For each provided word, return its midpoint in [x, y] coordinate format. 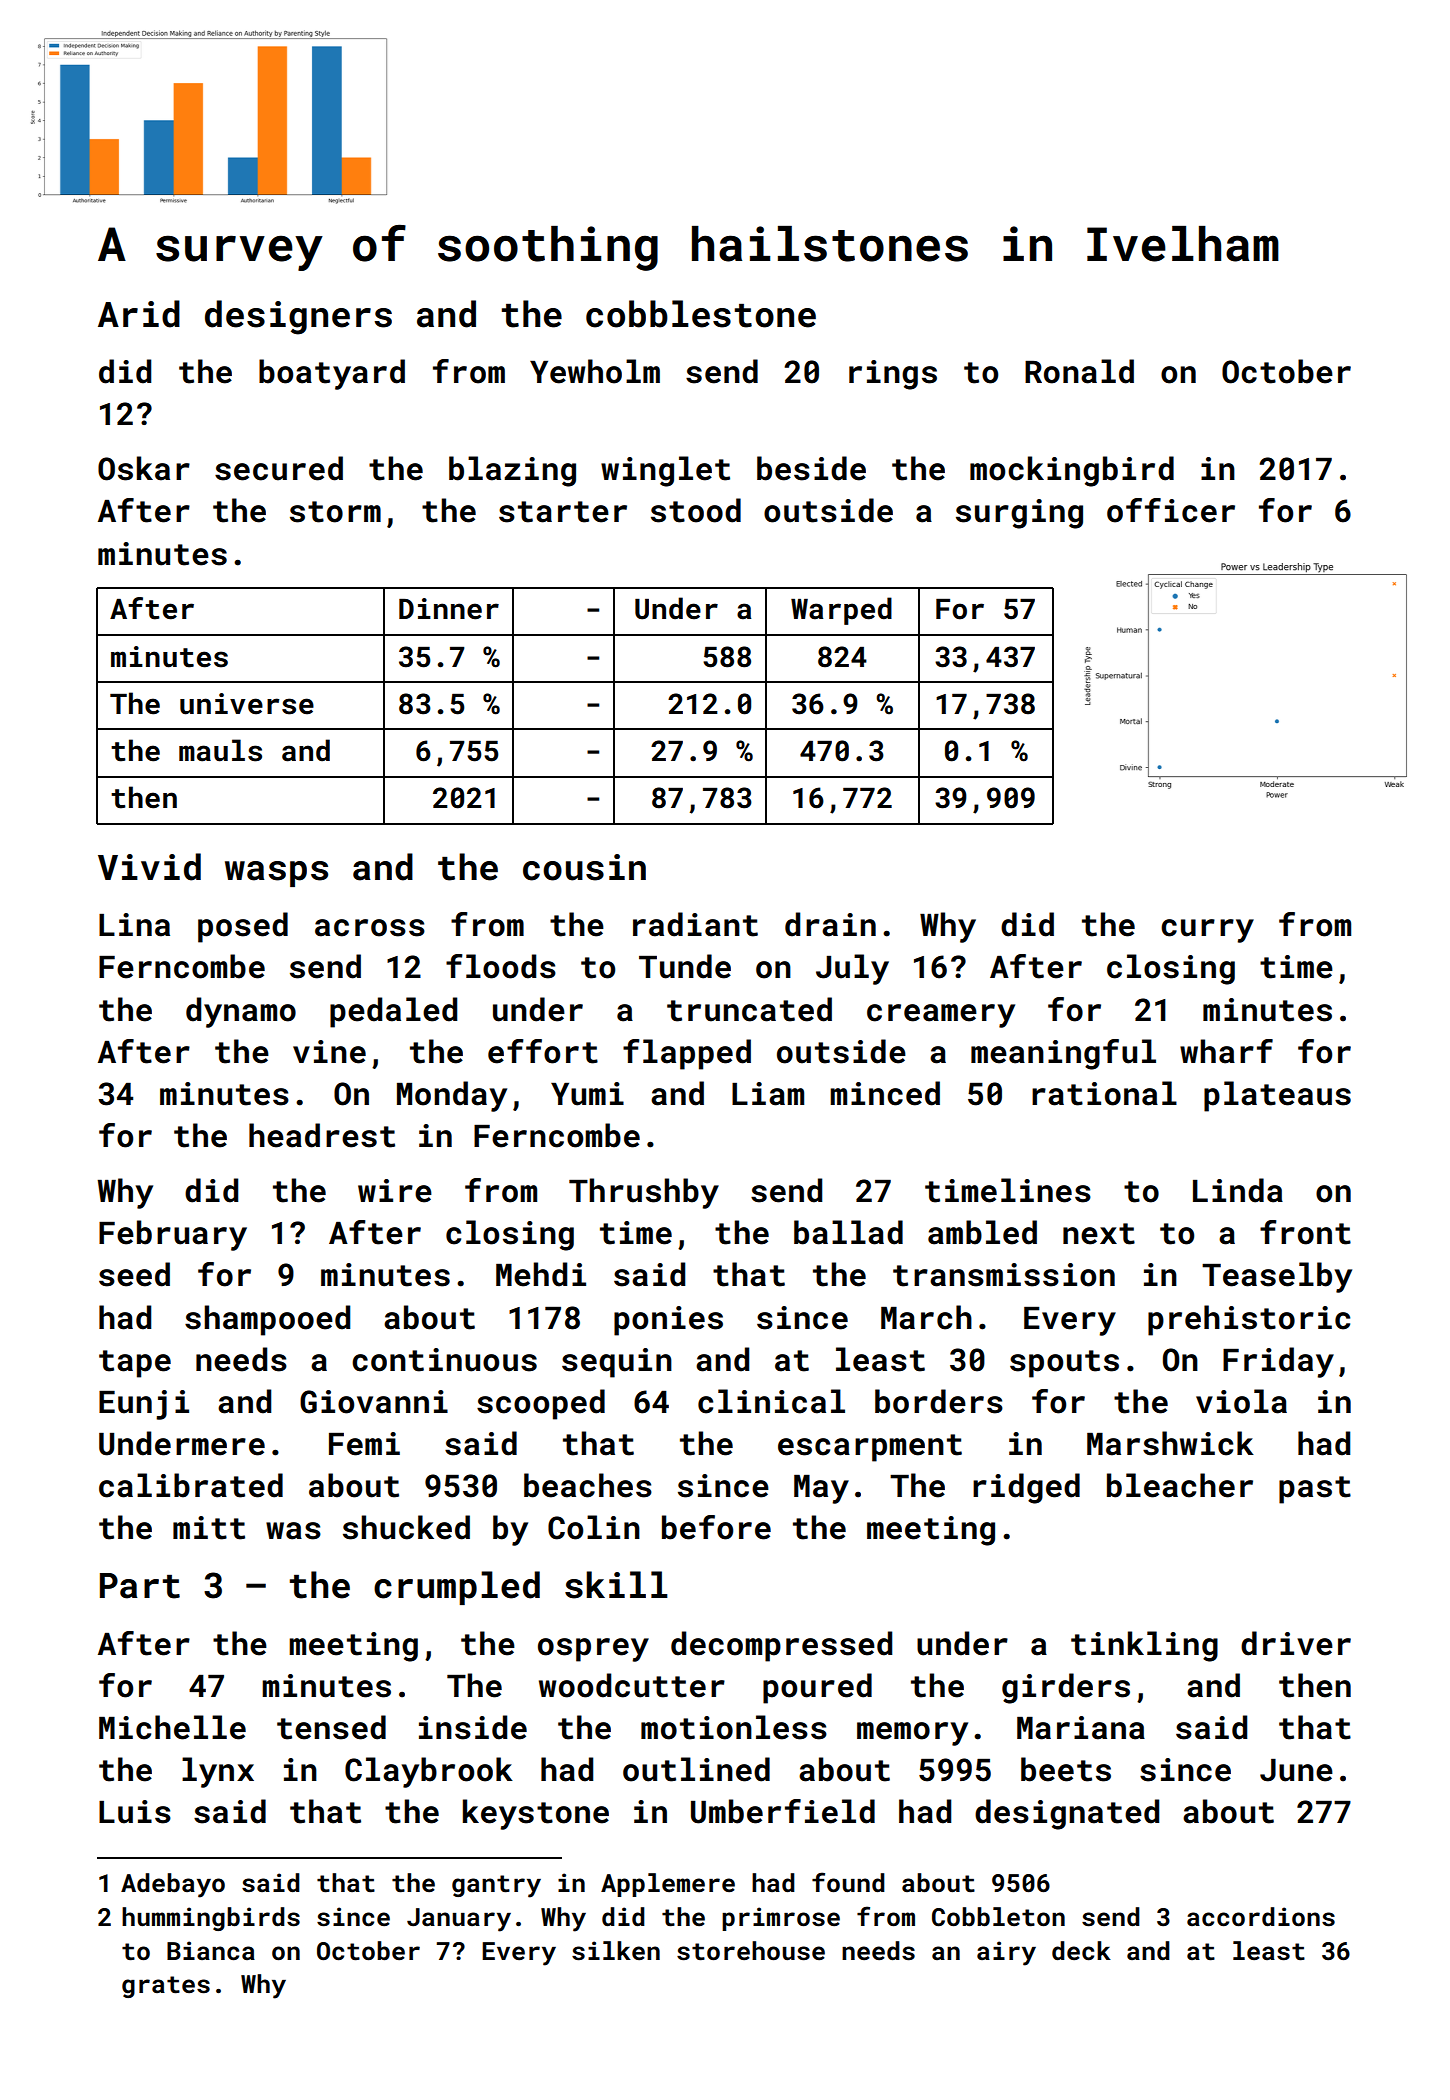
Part [140, 1586]
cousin [584, 867]
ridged [1026, 1488]
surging [1019, 514]
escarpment [870, 1448]
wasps [276, 874]
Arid [139, 314]
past [1315, 1490]
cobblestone [701, 314]
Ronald [1079, 371]
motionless [734, 1727]
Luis [135, 1812]
